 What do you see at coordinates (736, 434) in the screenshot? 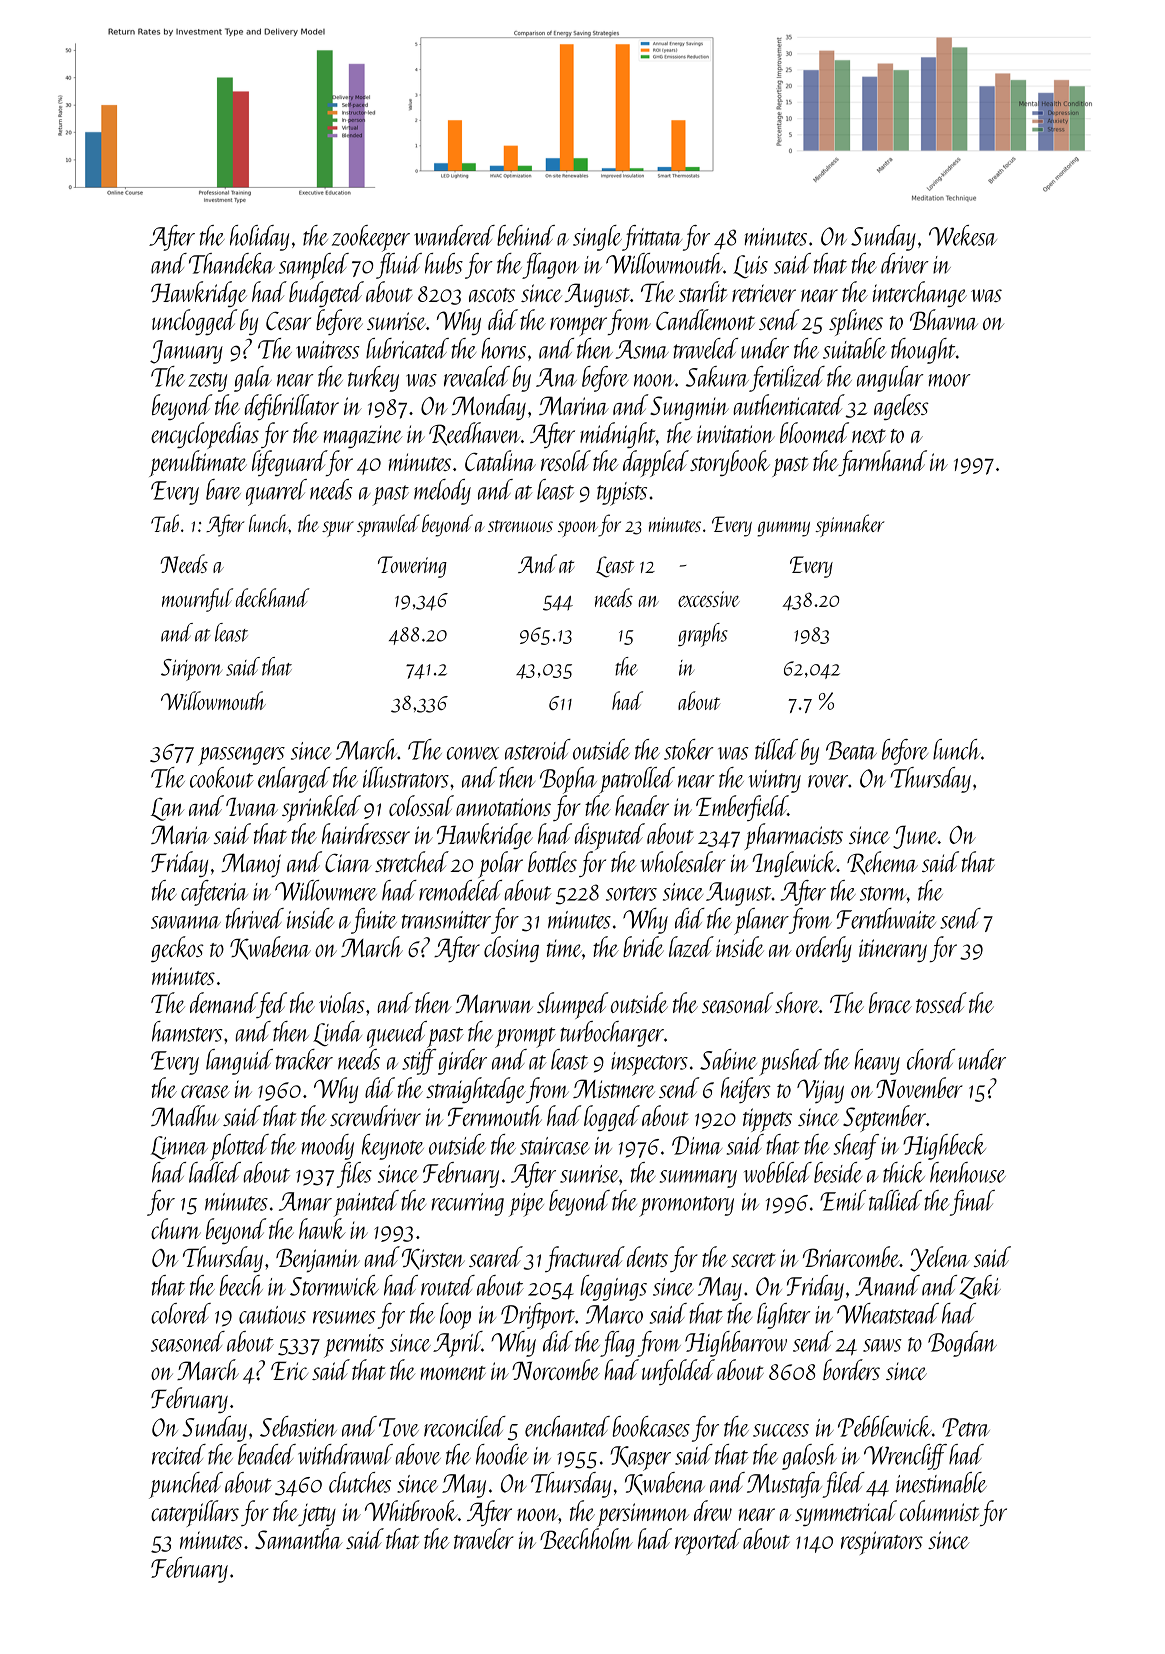
I see `invitation` at bounding box center [736, 434].
